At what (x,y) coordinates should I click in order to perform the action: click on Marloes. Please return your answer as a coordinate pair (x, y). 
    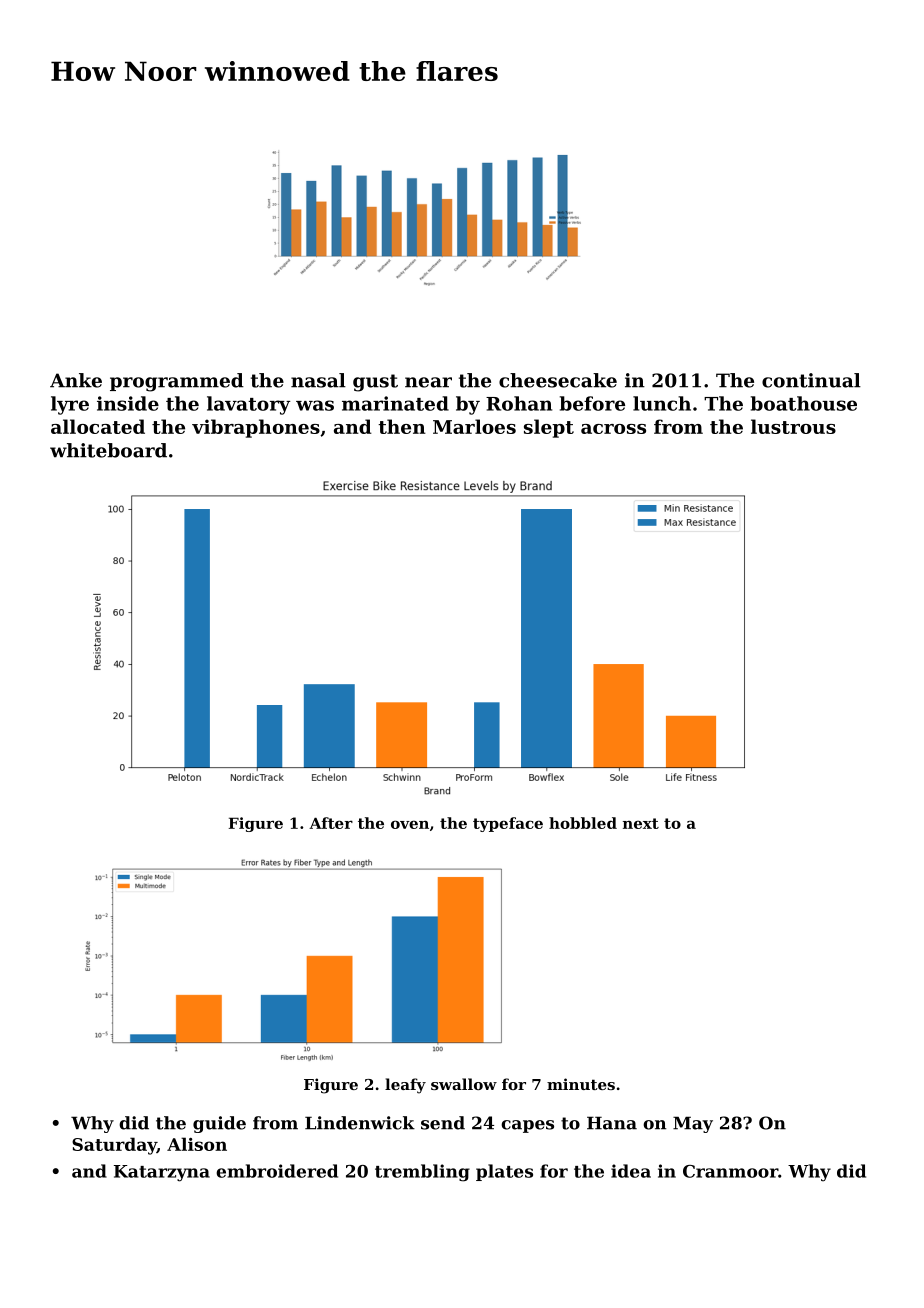
    Looking at the image, I should click on (474, 426).
